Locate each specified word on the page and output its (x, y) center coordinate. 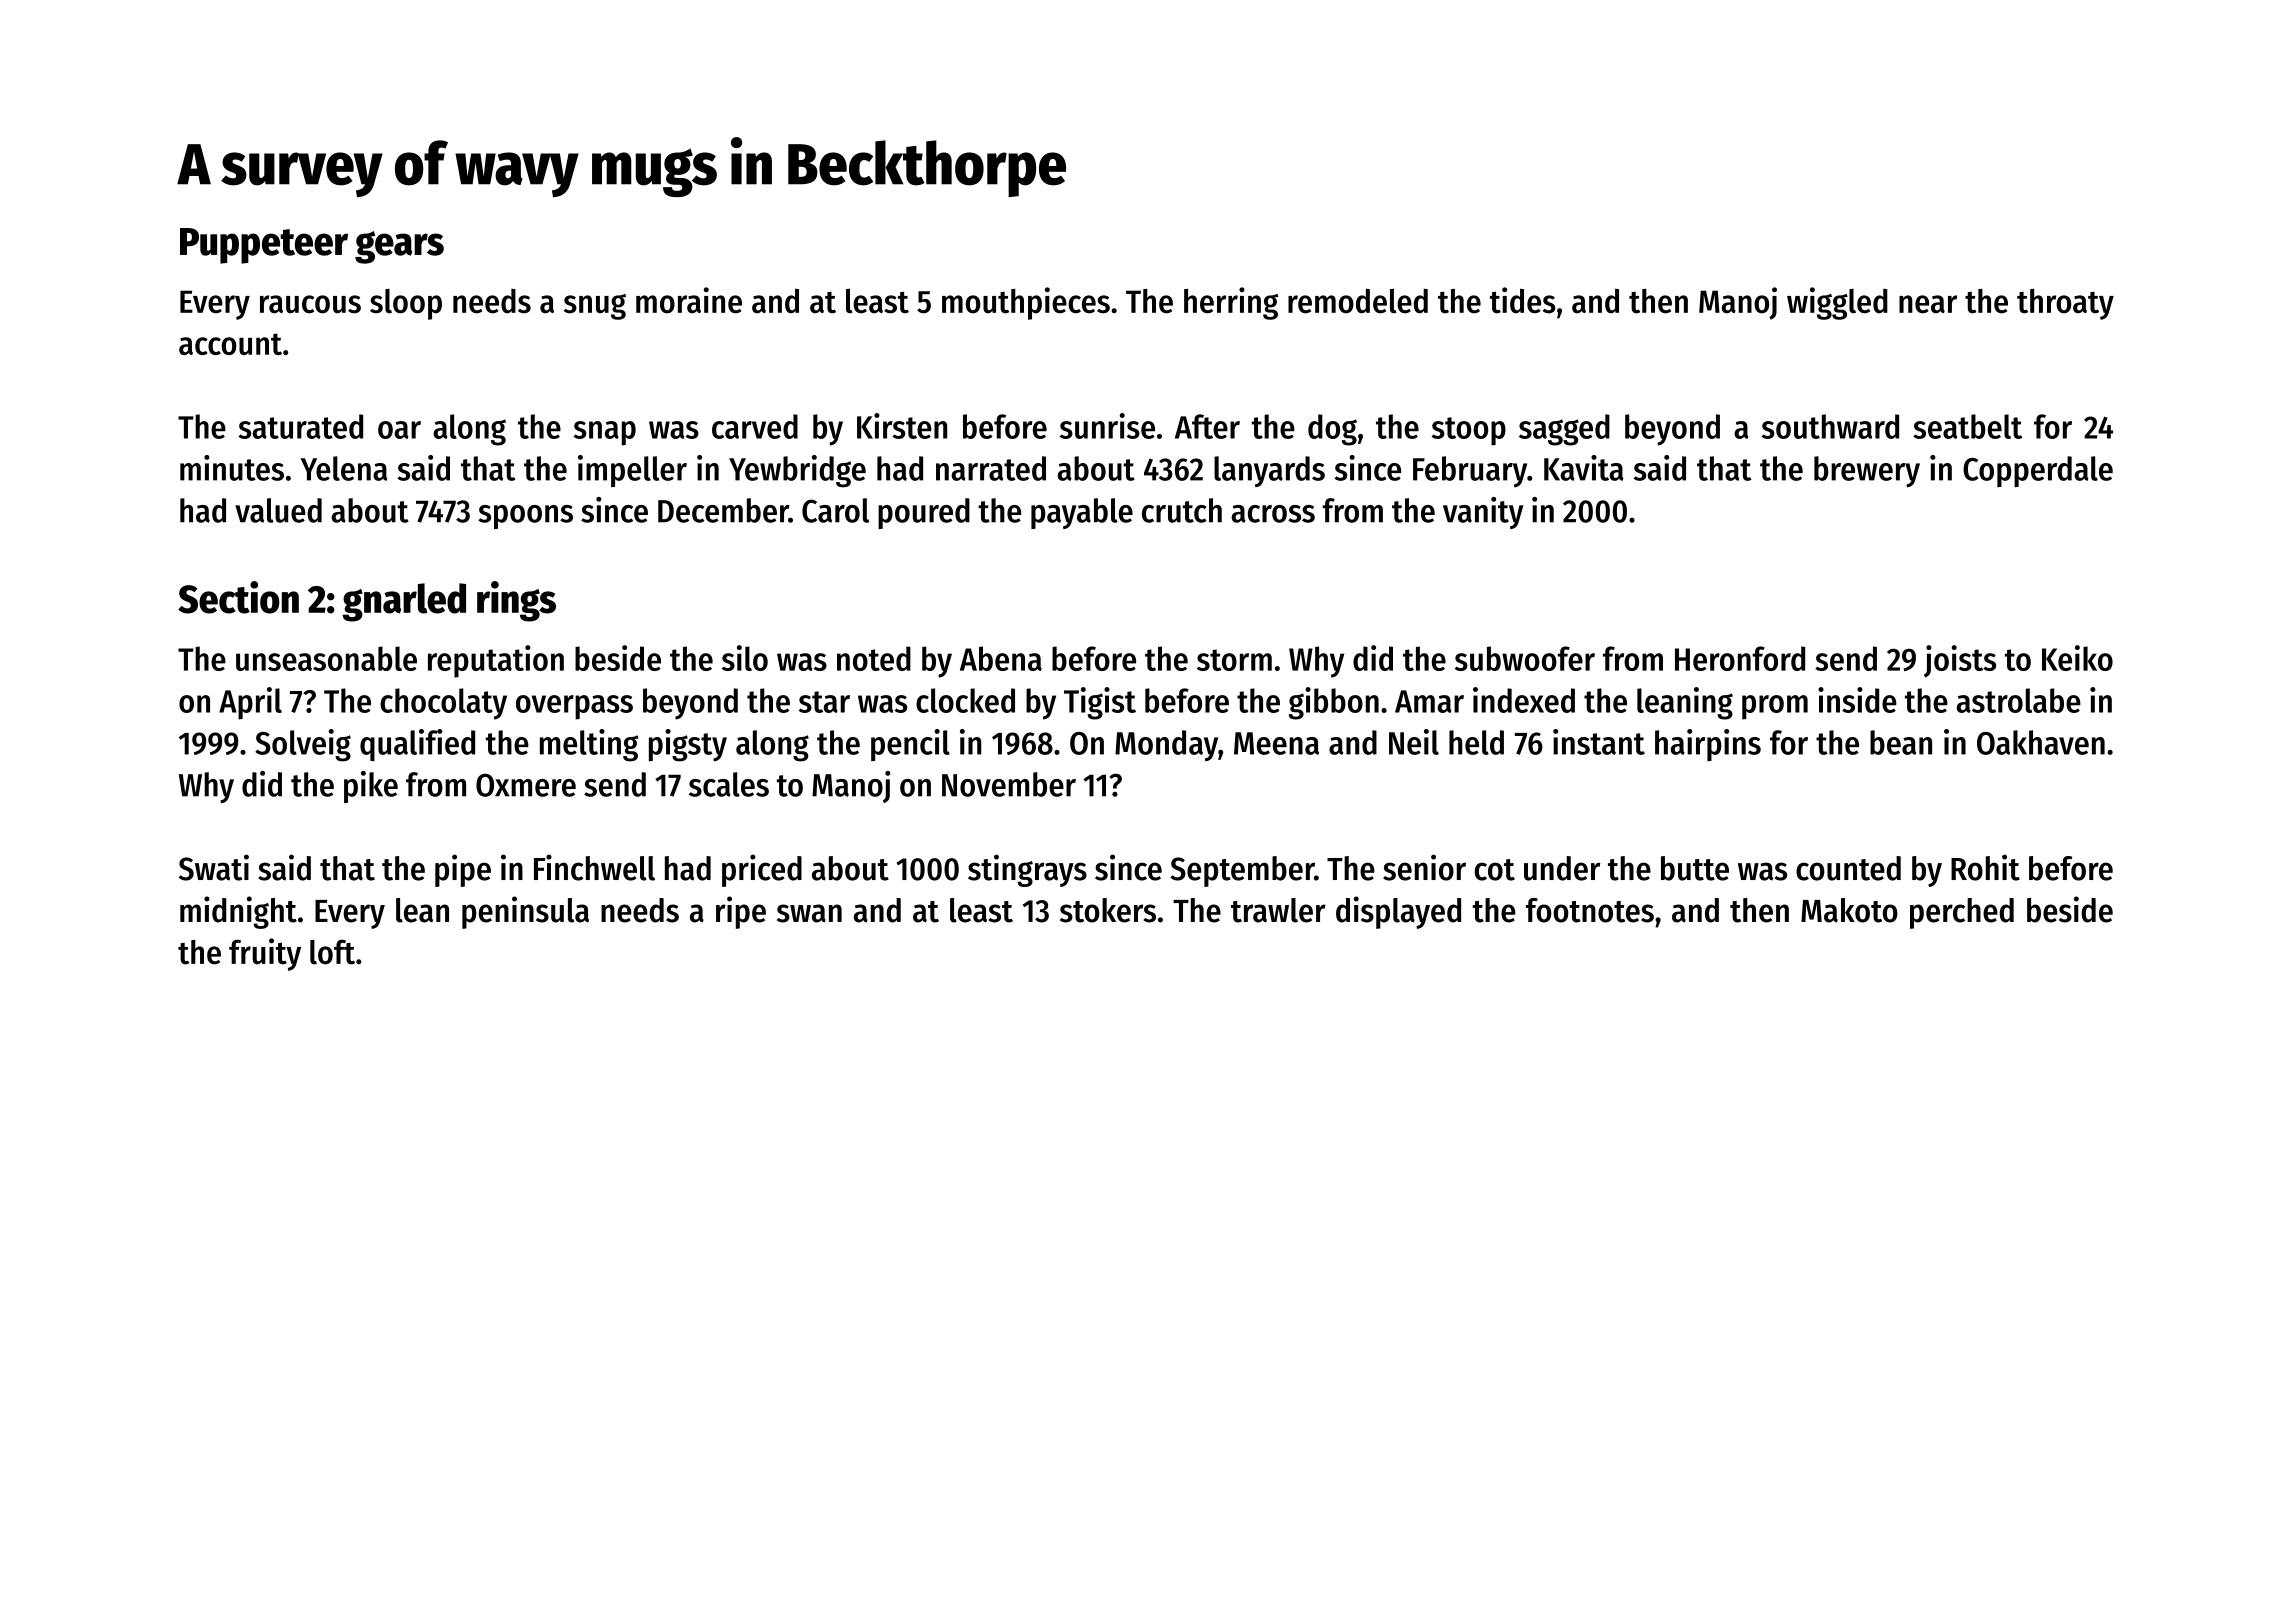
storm (1234, 660)
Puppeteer (264, 246)
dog (1332, 430)
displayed (1398, 912)
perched (1962, 913)
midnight (238, 912)
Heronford (1740, 658)
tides (1523, 300)
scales (729, 784)
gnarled (404, 602)
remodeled (1358, 301)
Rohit (1985, 867)
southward (1830, 426)
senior (1424, 867)
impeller (632, 471)
